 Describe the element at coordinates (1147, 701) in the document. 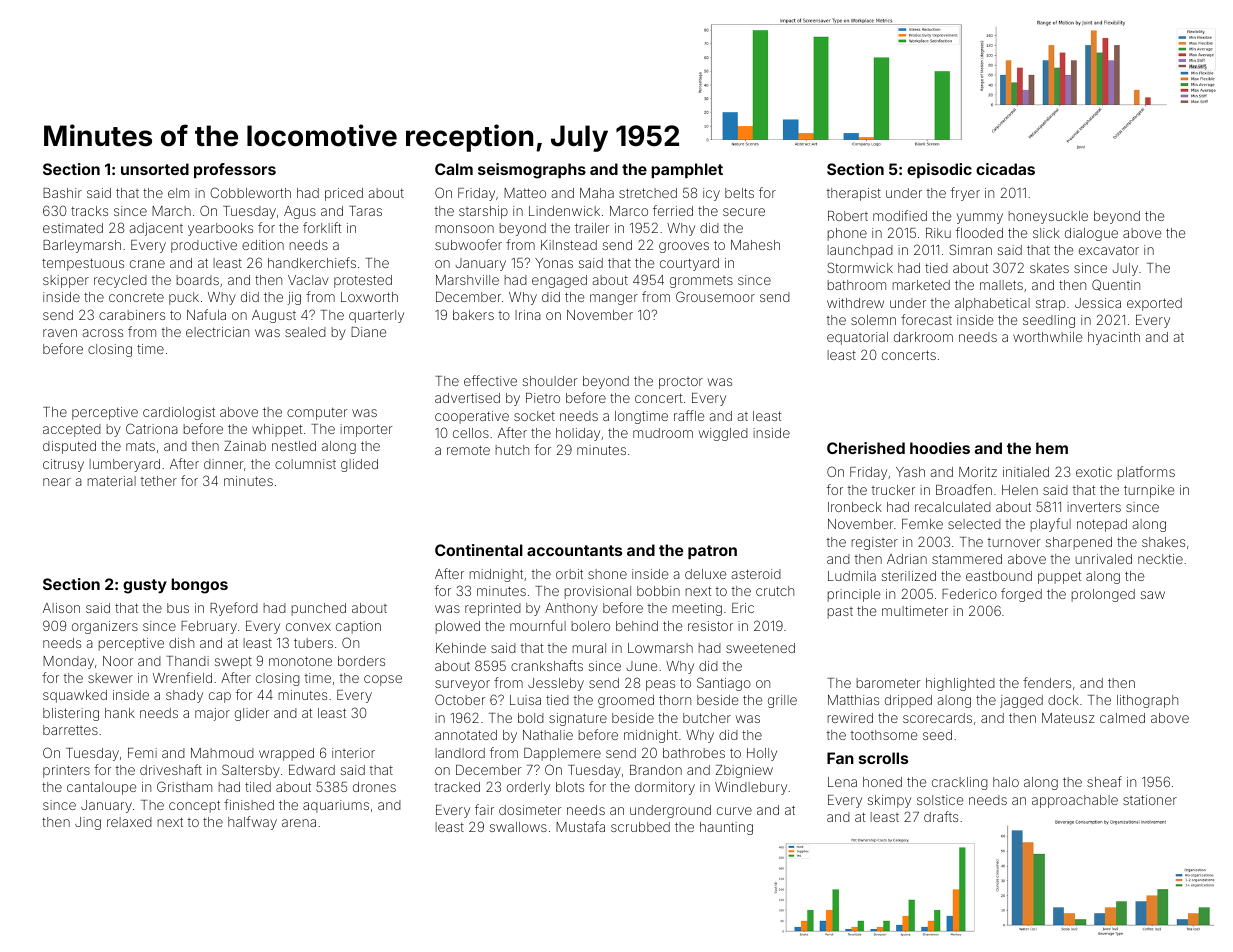

I see `lithograph` at that location.
